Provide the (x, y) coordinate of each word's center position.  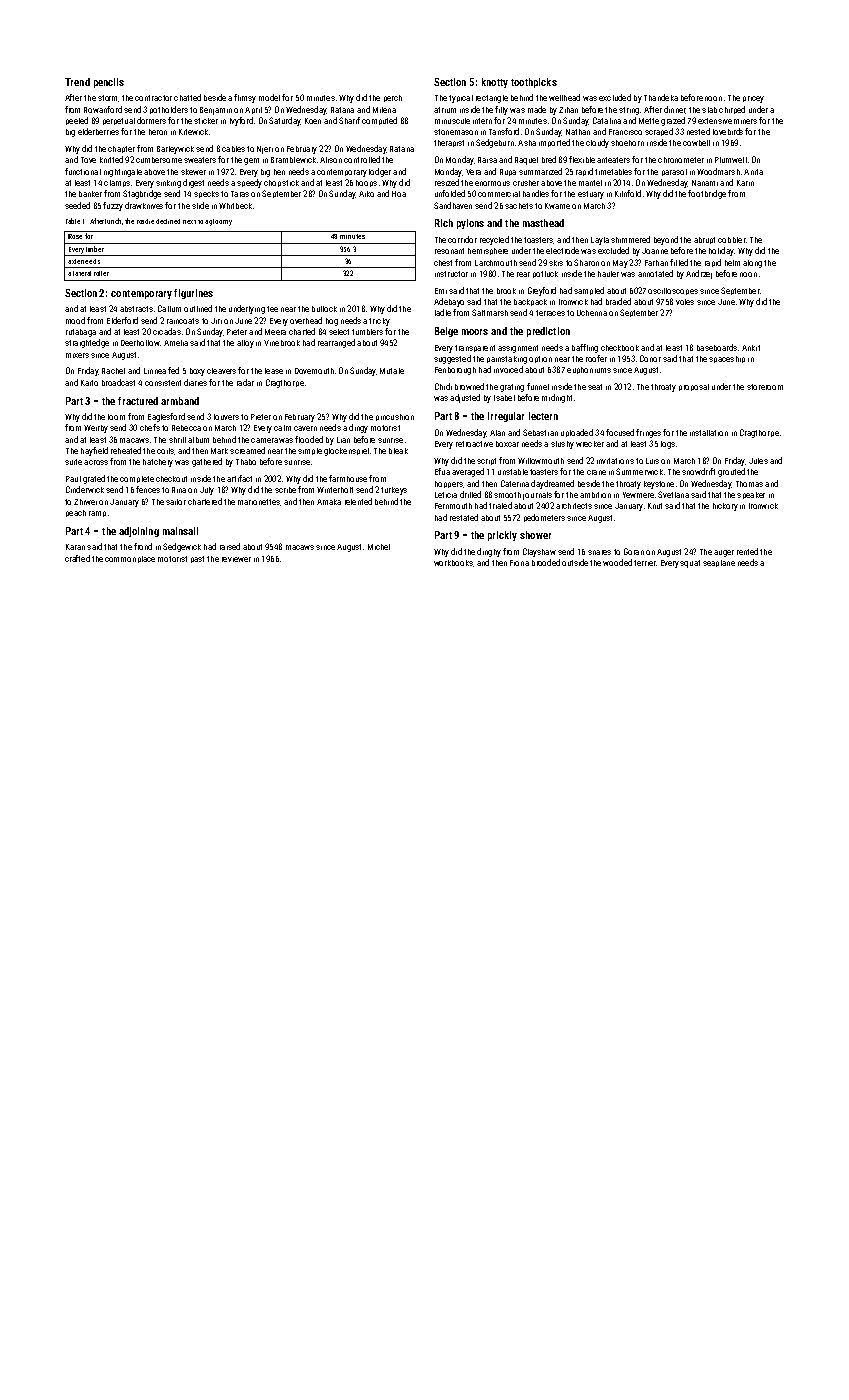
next (189, 222)
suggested (452, 359)
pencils (109, 83)
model (269, 97)
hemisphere (488, 251)
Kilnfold (628, 193)
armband (180, 401)
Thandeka (661, 97)
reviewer (236, 559)
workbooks (453, 563)
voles (685, 302)
